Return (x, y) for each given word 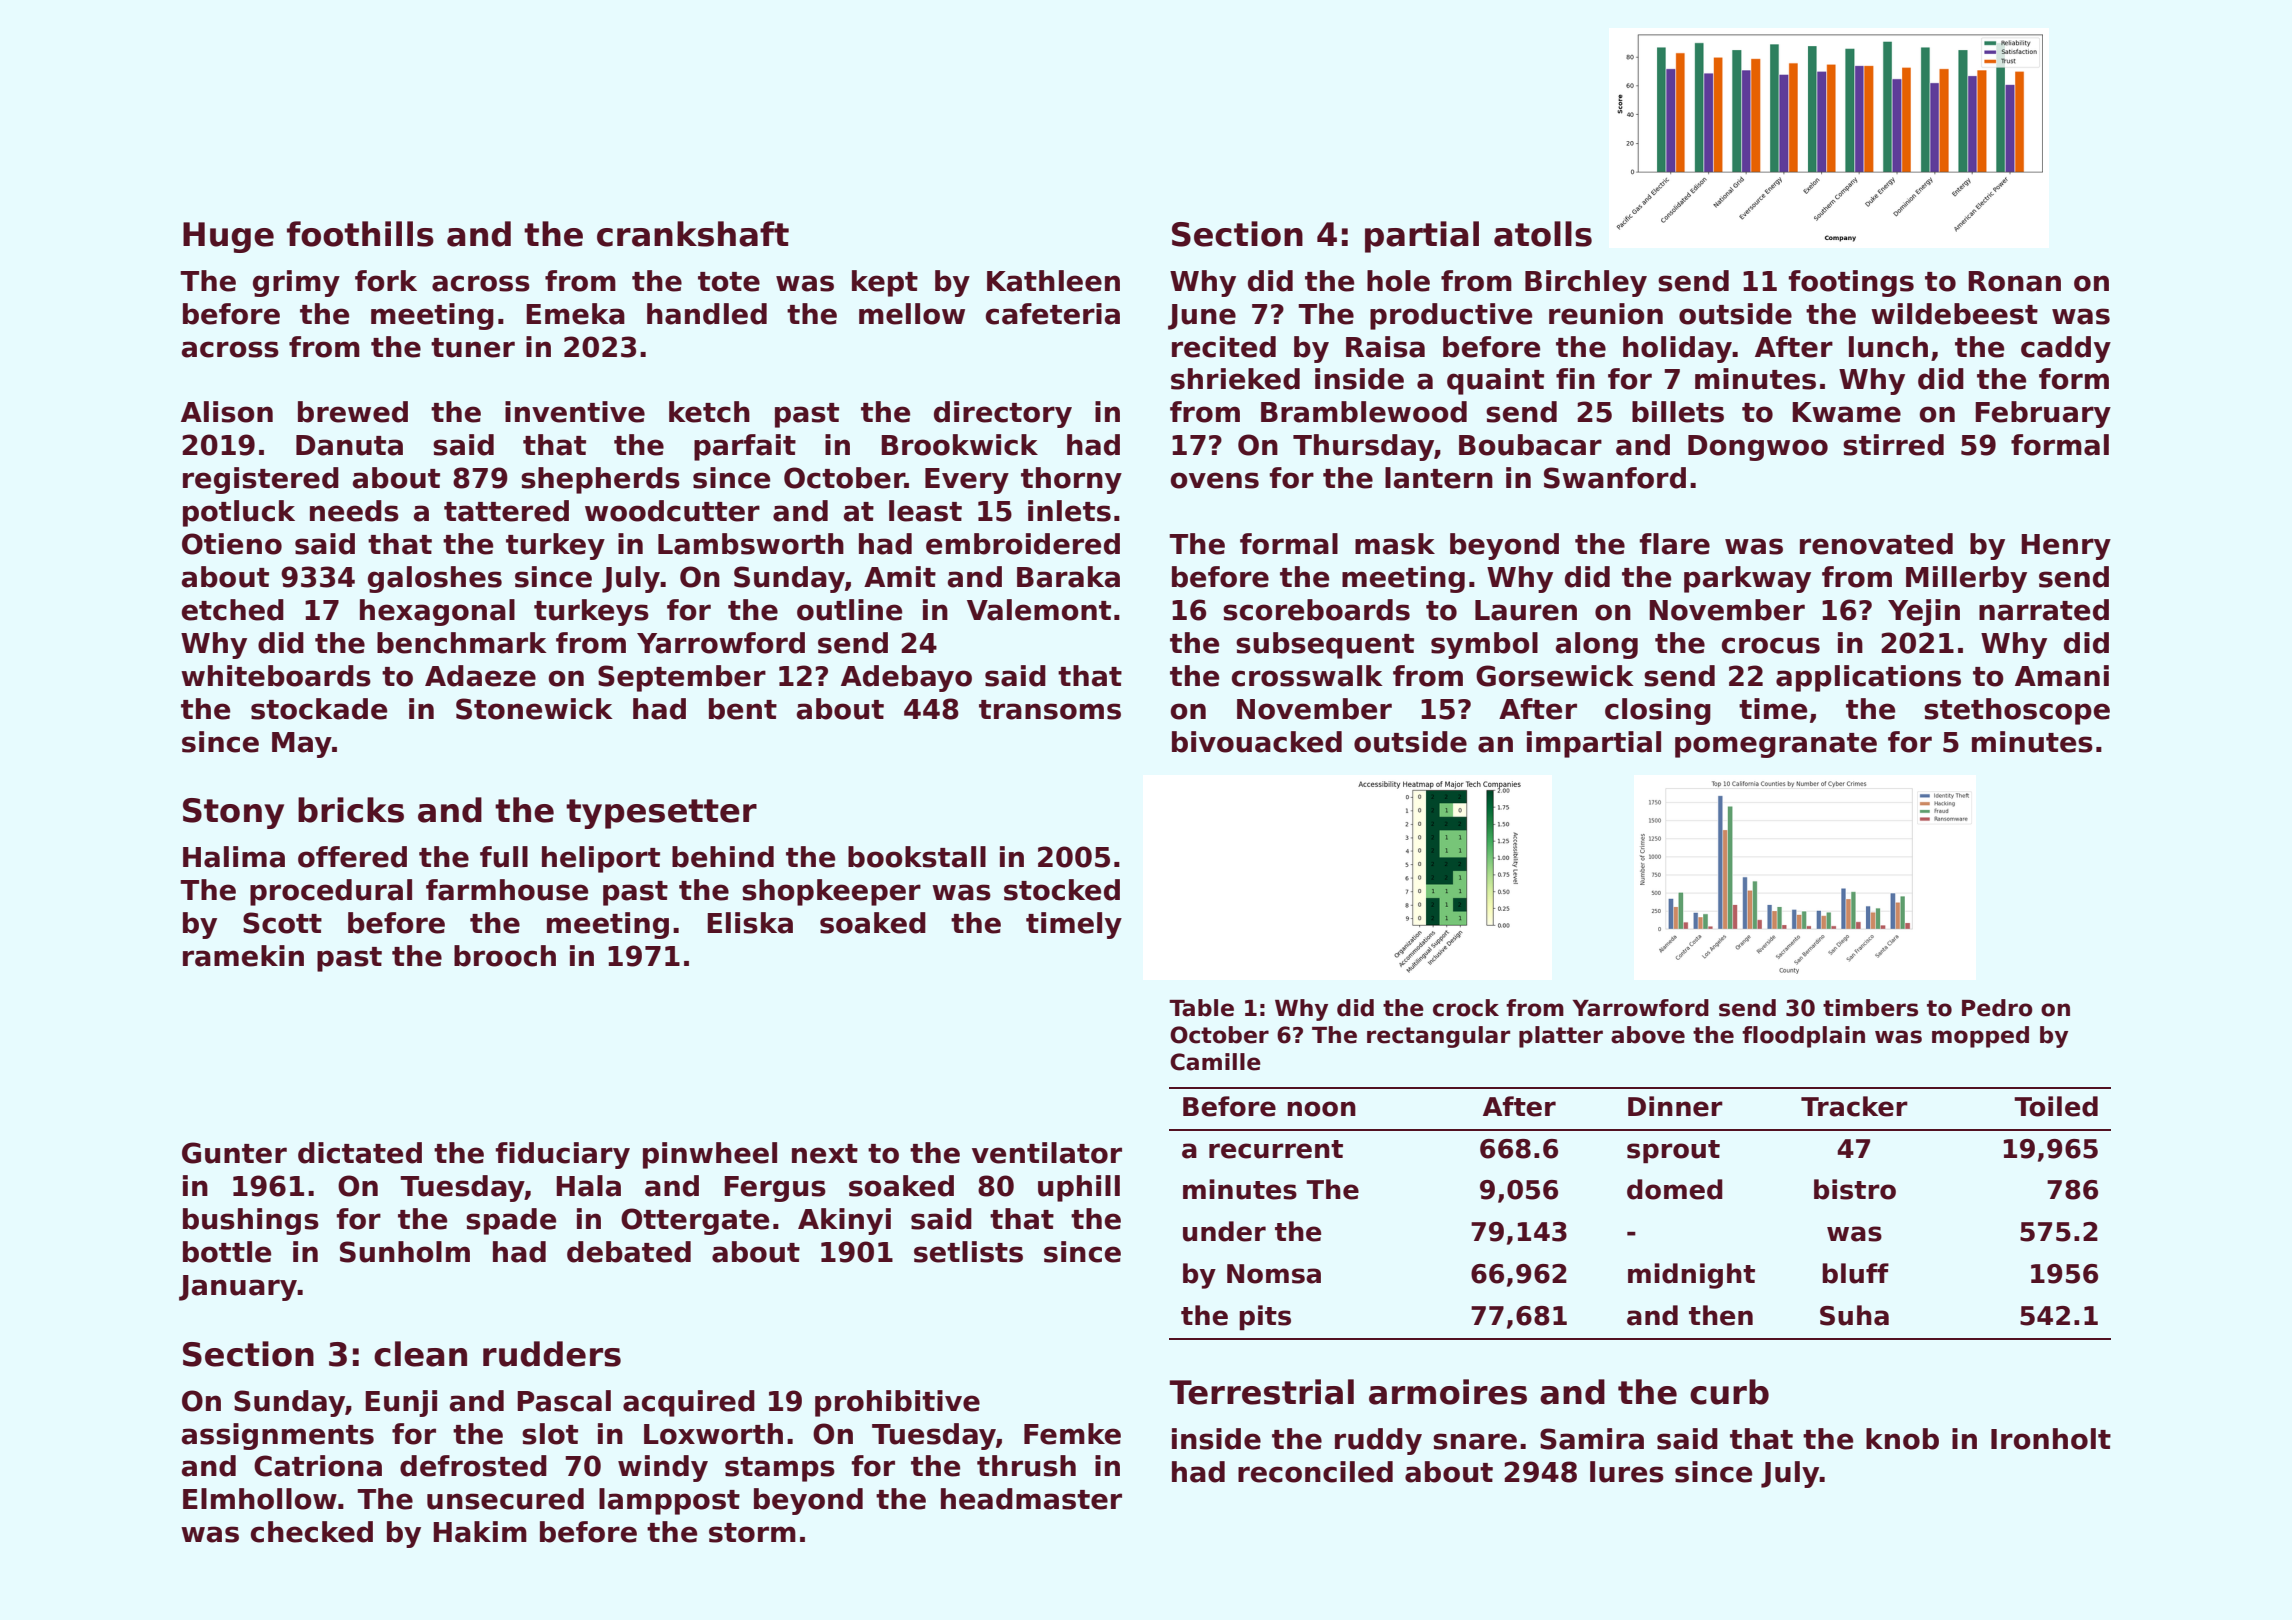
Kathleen (1053, 281)
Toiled (2056, 1106)
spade (511, 1221)
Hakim (480, 1532)
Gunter (234, 1153)
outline (849, 610)
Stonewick (534, 709)
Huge (228, 237)
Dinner (1675, 1106)
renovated (1876, 544)
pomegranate (1776, 745)
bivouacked (1257, 742)
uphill (1079, 1188)
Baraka (1068, 577)
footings (1851, 283)
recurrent (1276, 1149)
